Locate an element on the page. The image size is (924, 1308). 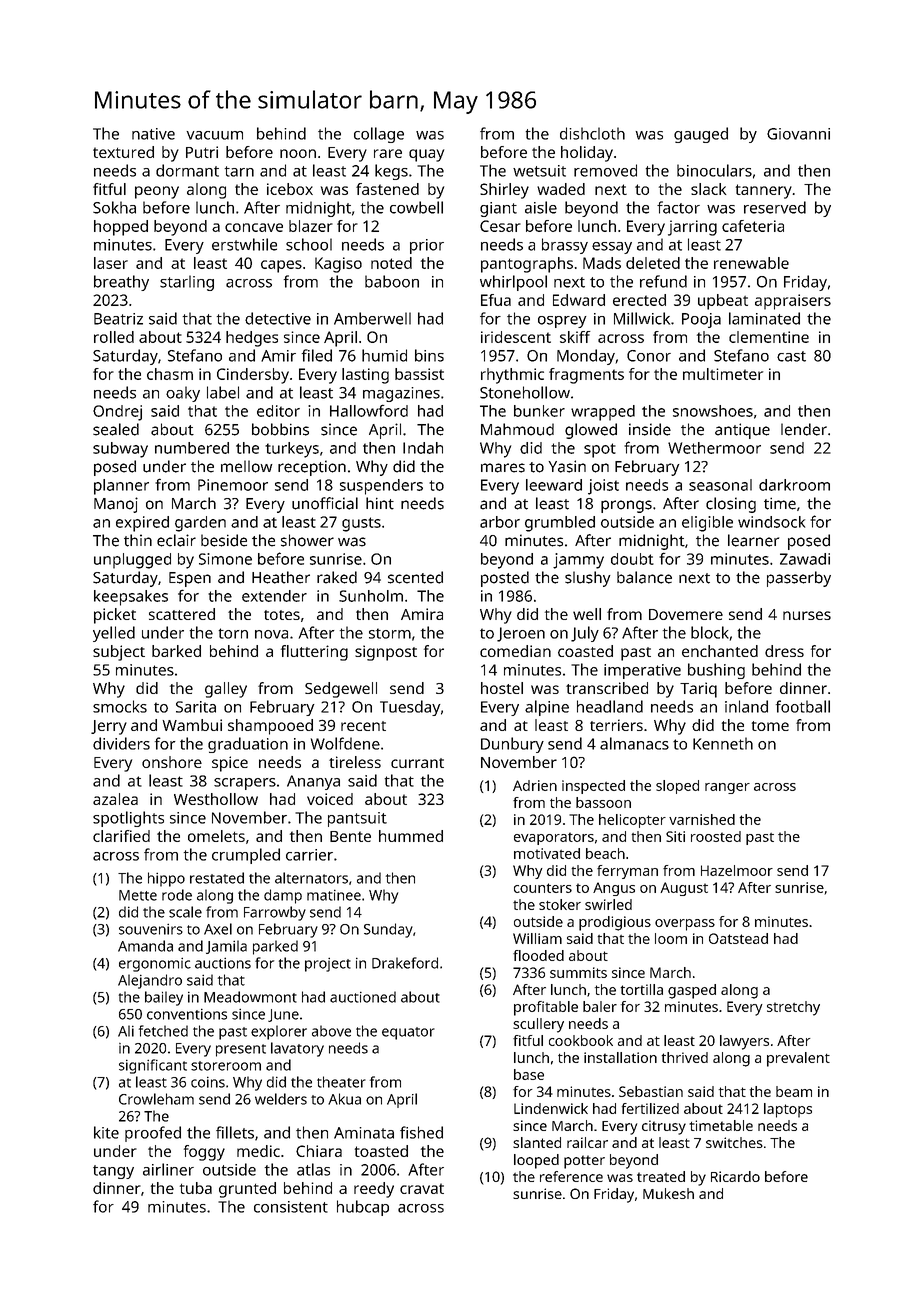
coins is located at coordinates (208, 1082).
